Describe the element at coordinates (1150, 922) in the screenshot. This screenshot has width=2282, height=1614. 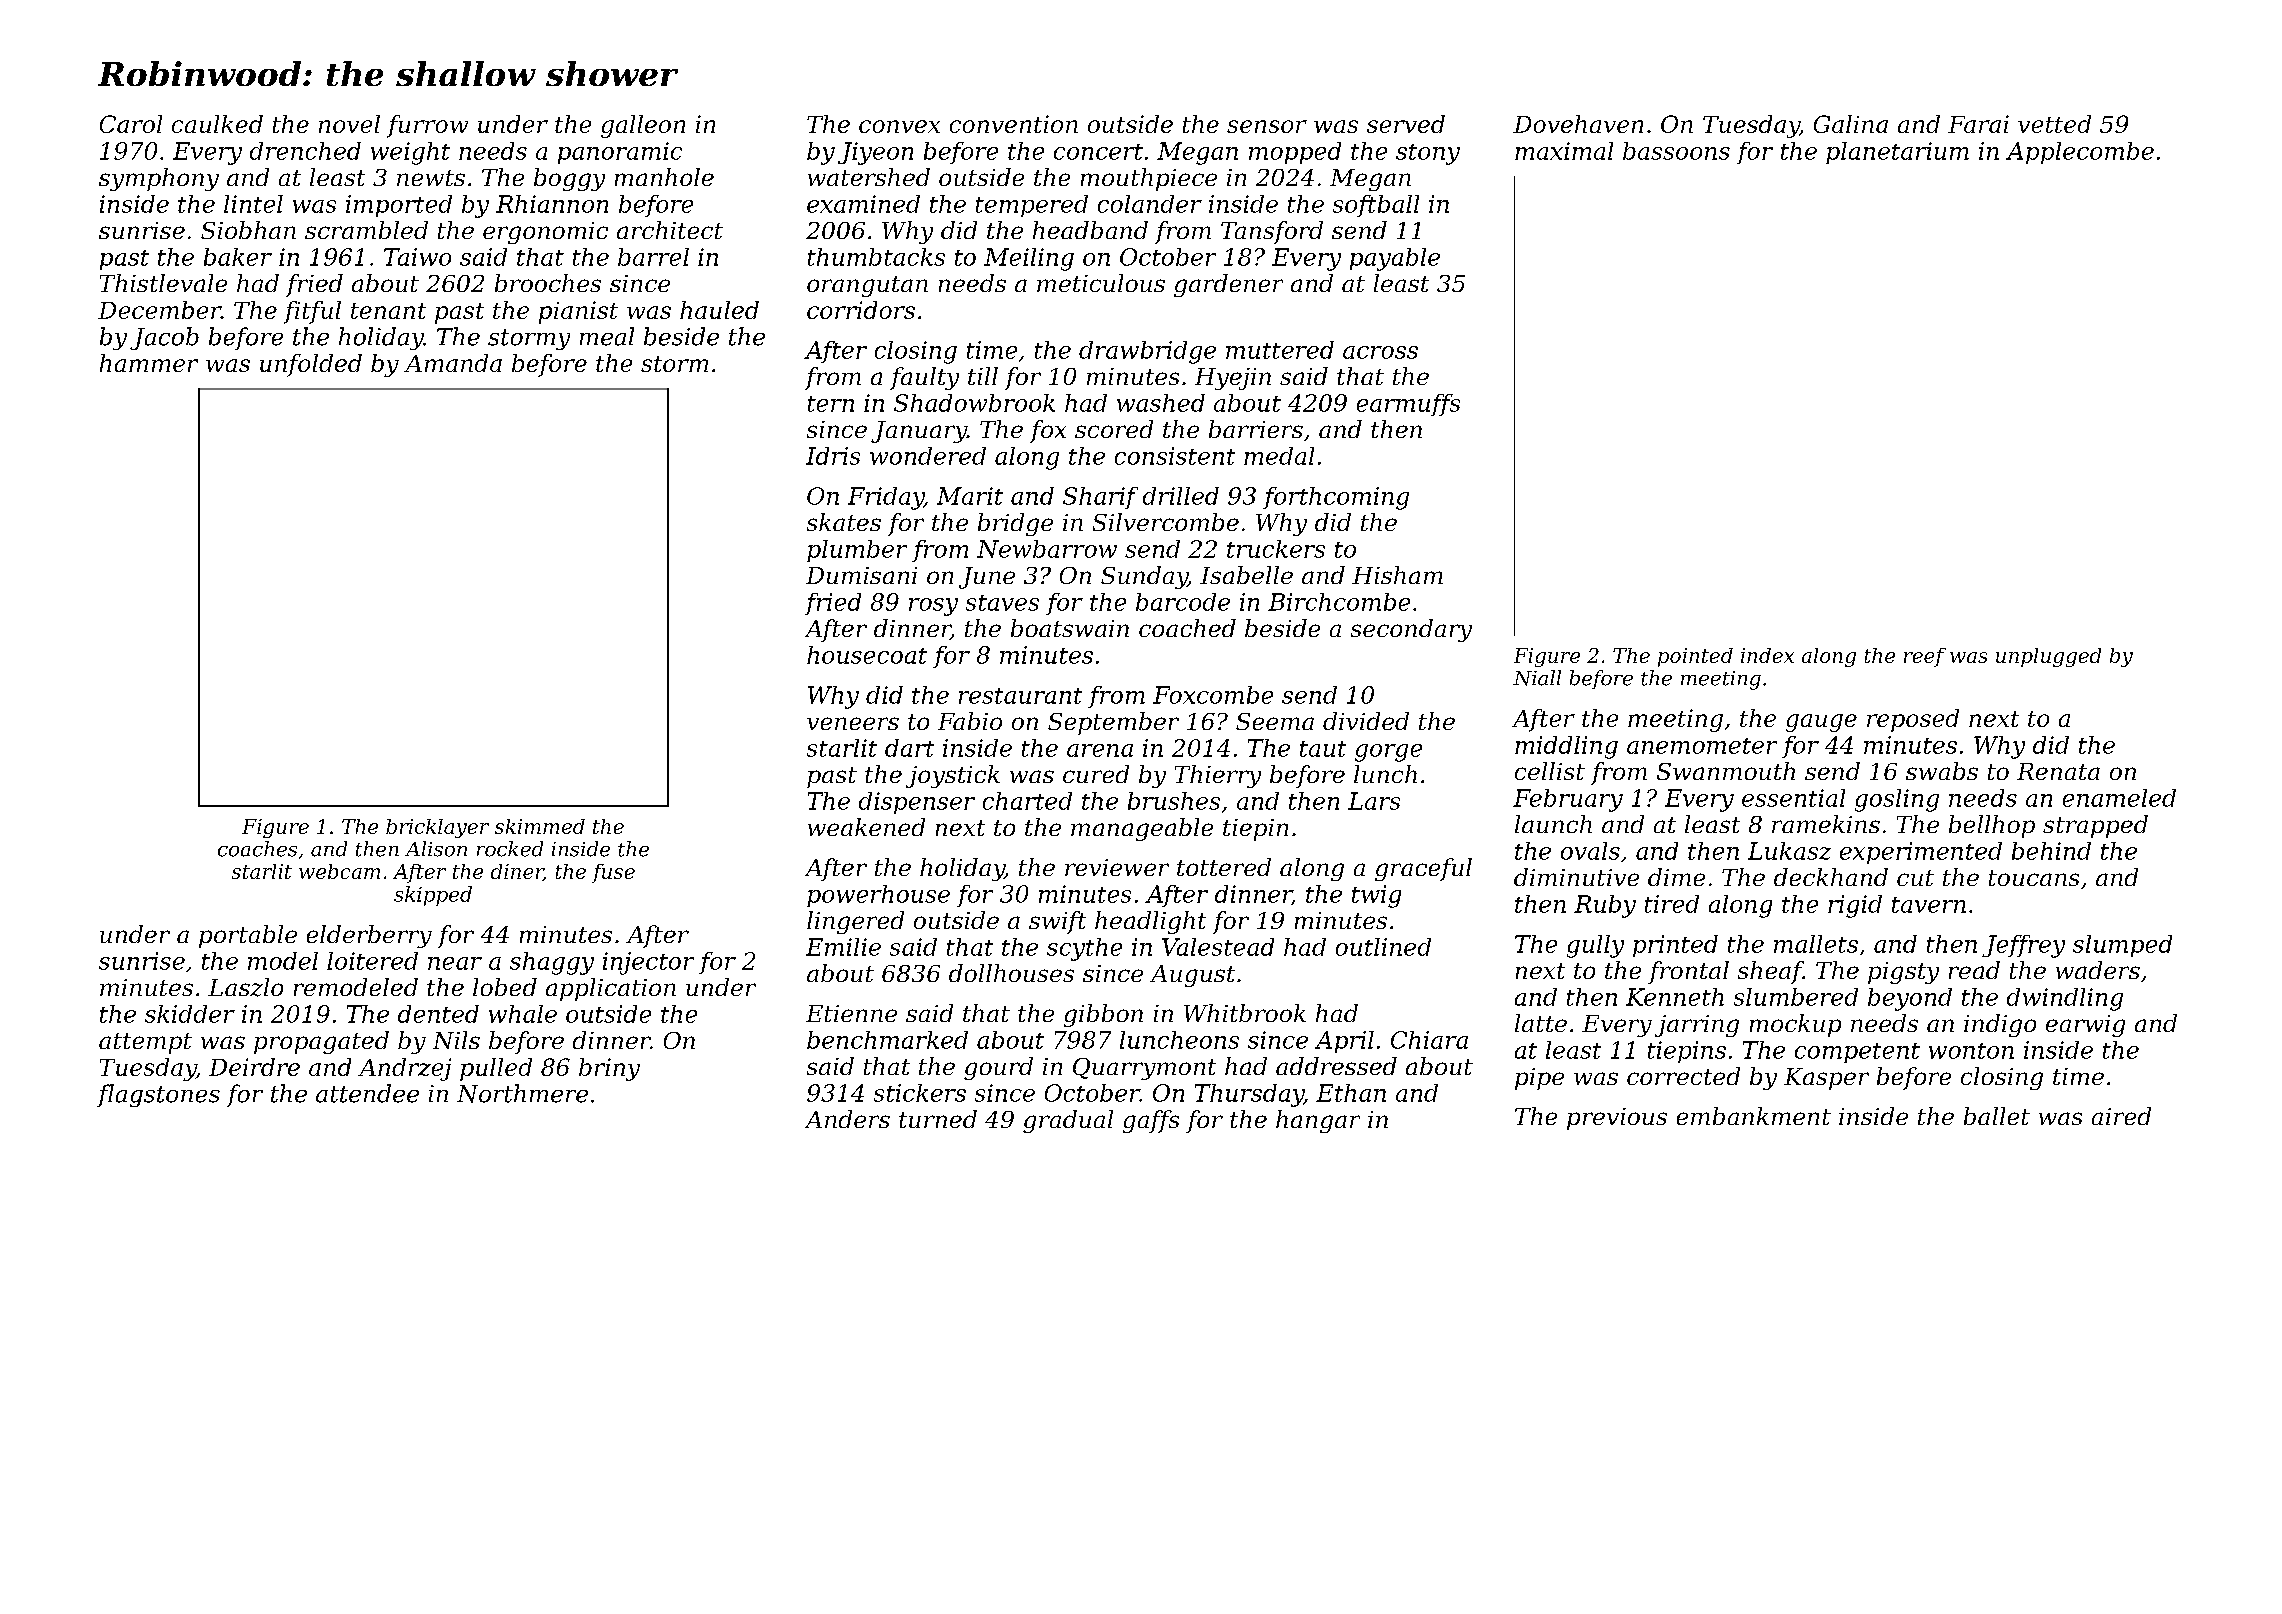
I see `headlight` at that location.
